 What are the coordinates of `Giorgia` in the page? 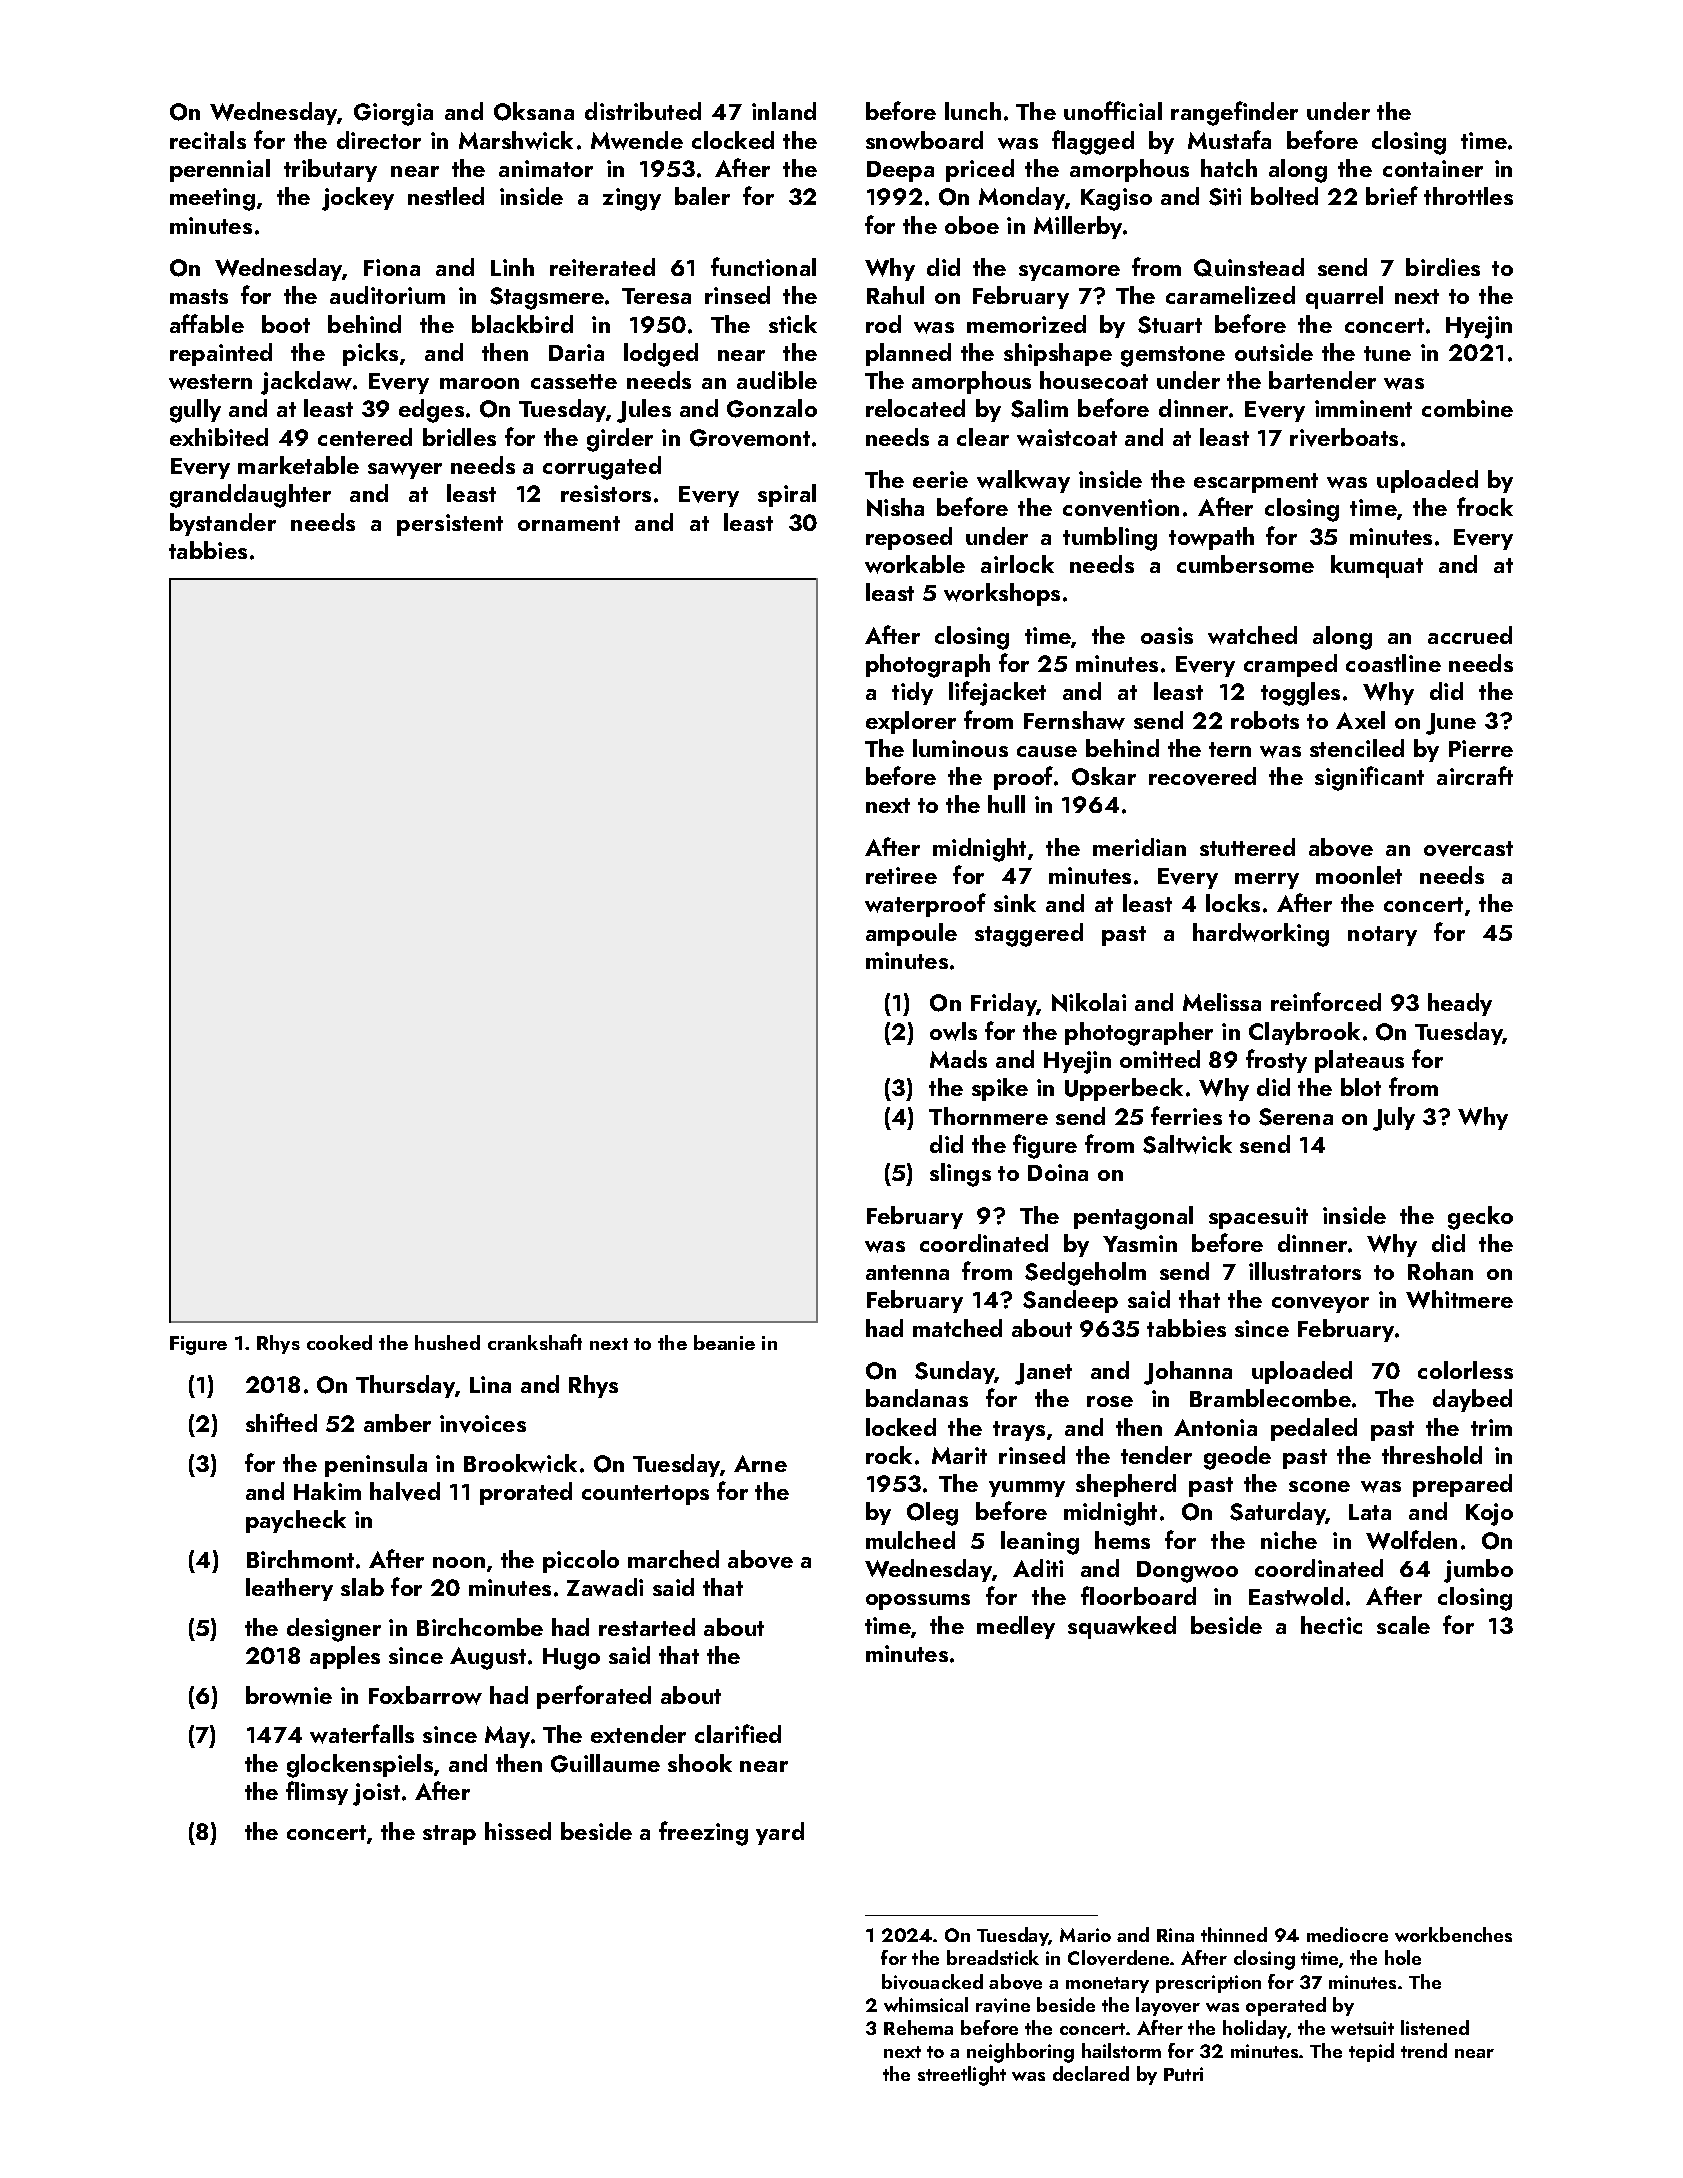 It's located at (393, 114).
